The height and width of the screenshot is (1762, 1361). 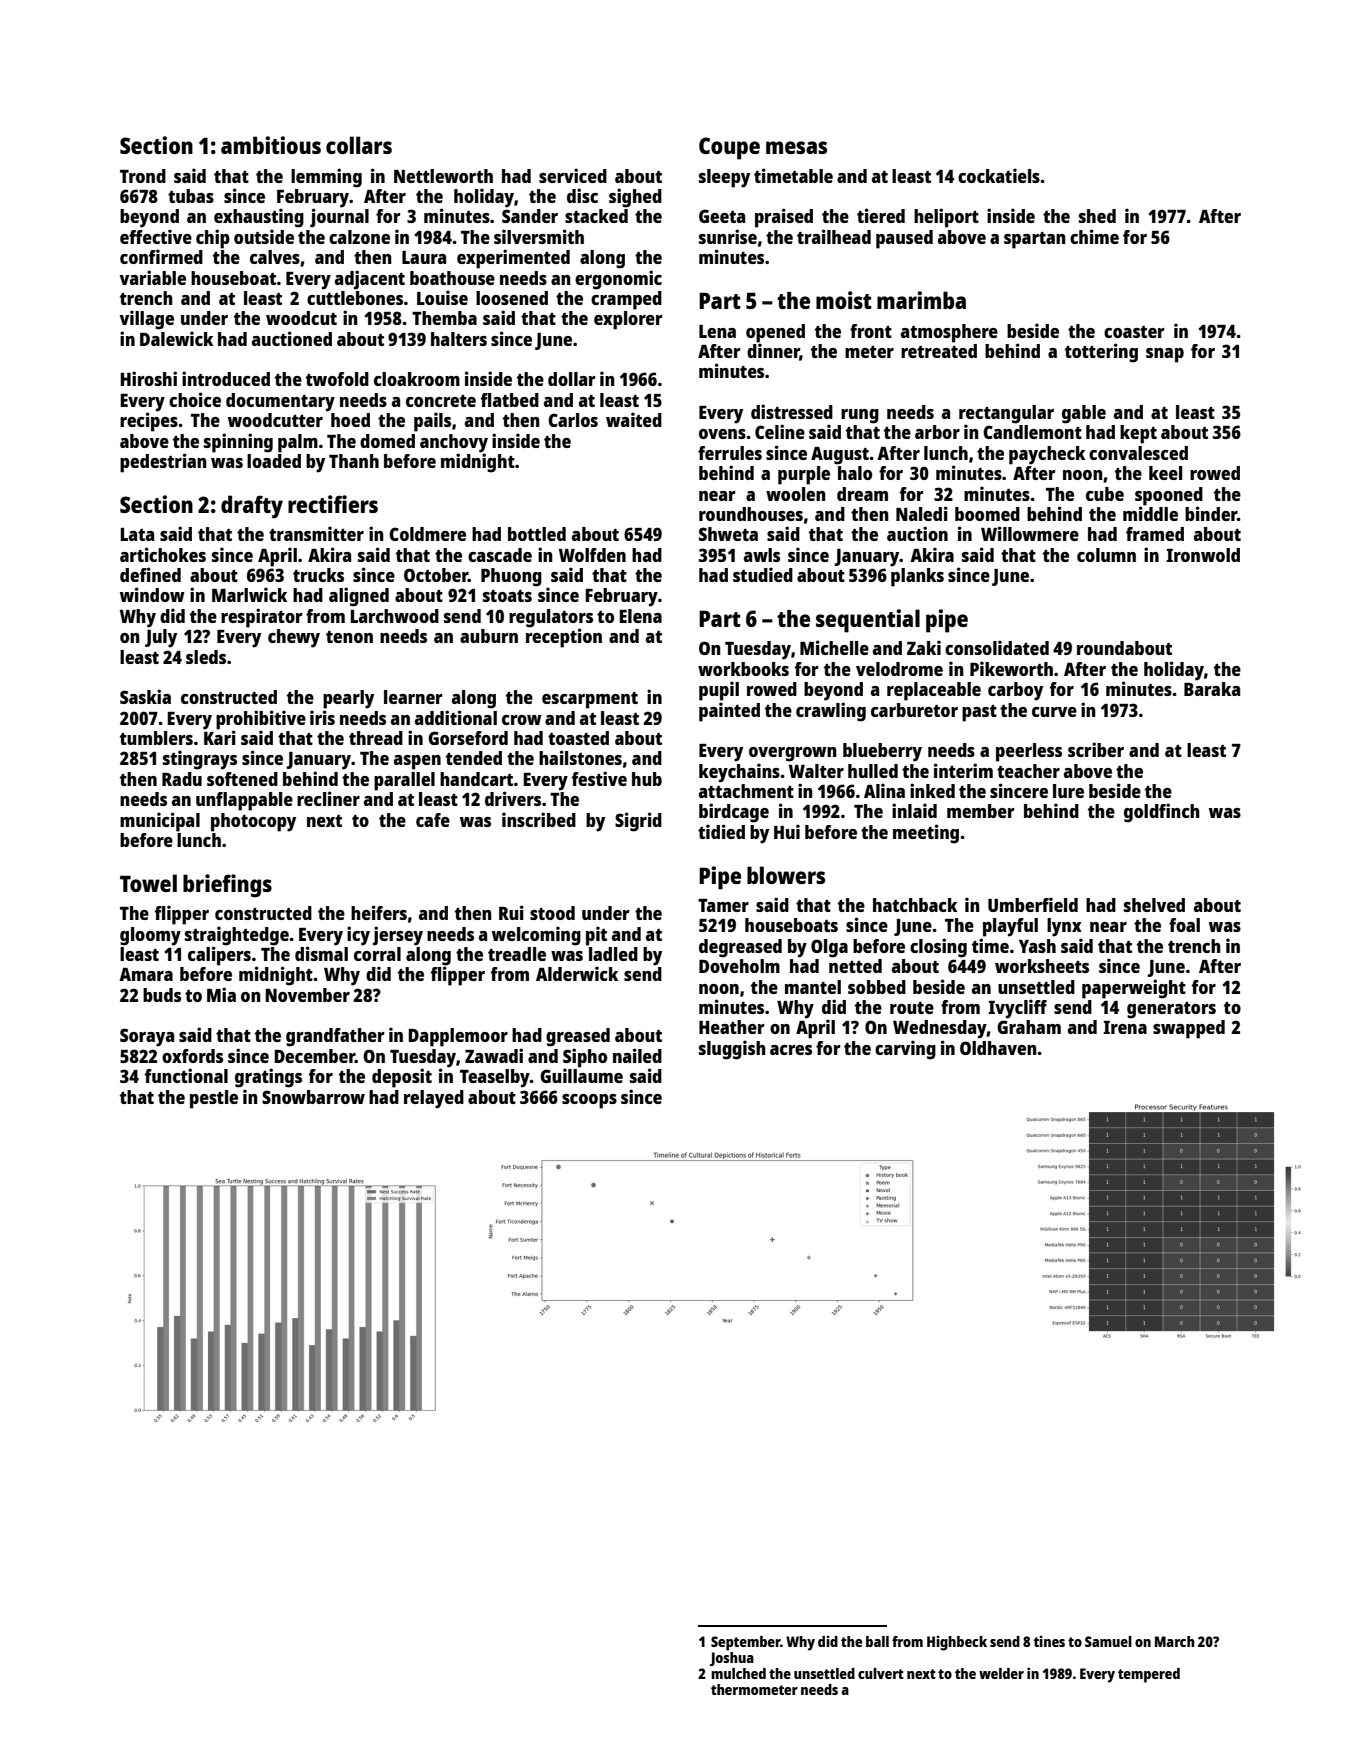 I want to click on swapped, so click(x=1189, y=1029).
